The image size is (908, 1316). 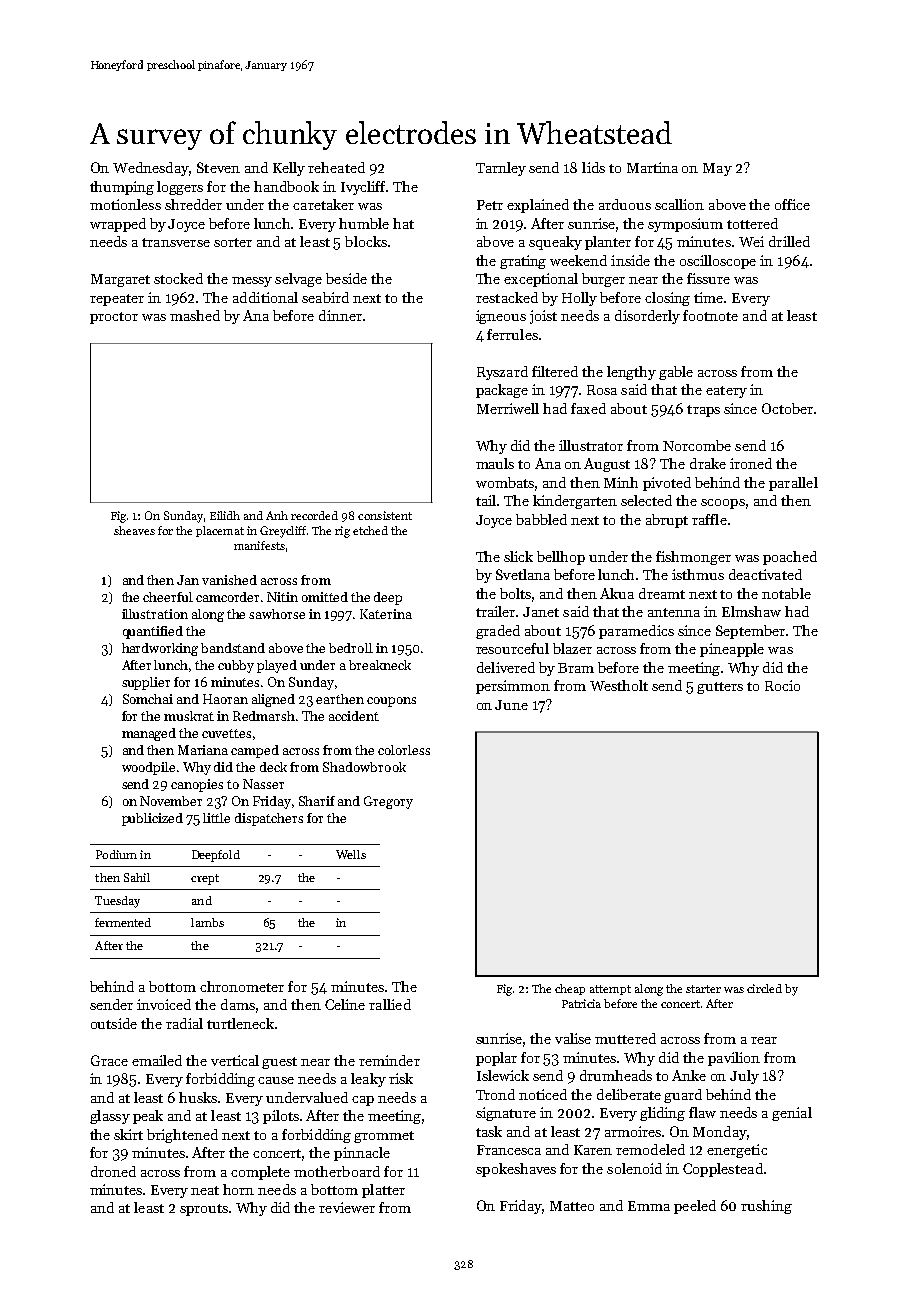 I want to click on traps, so click(x=703, y=411).
